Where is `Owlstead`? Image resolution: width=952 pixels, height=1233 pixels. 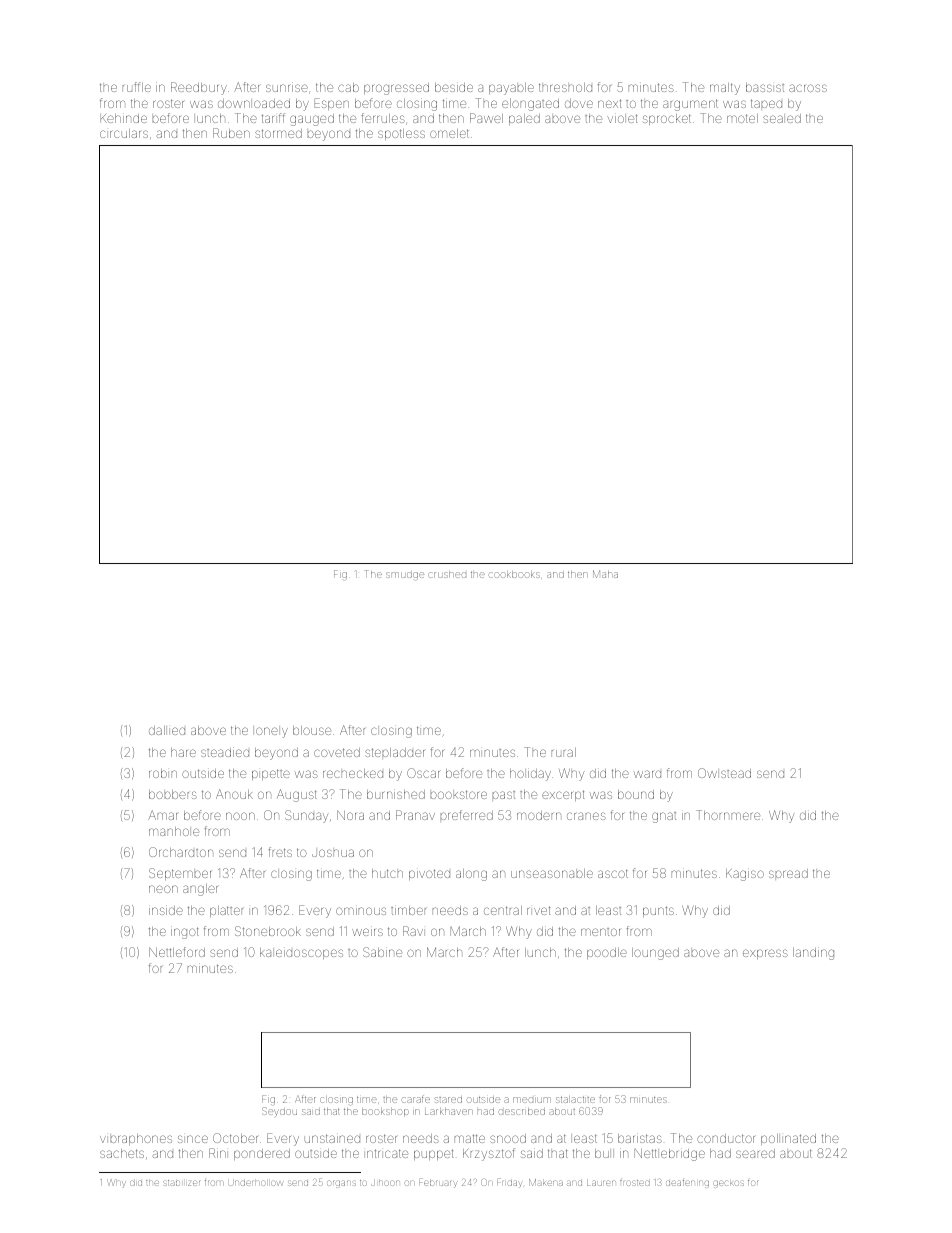 Owlstead is located at coordinates (724, 773).
